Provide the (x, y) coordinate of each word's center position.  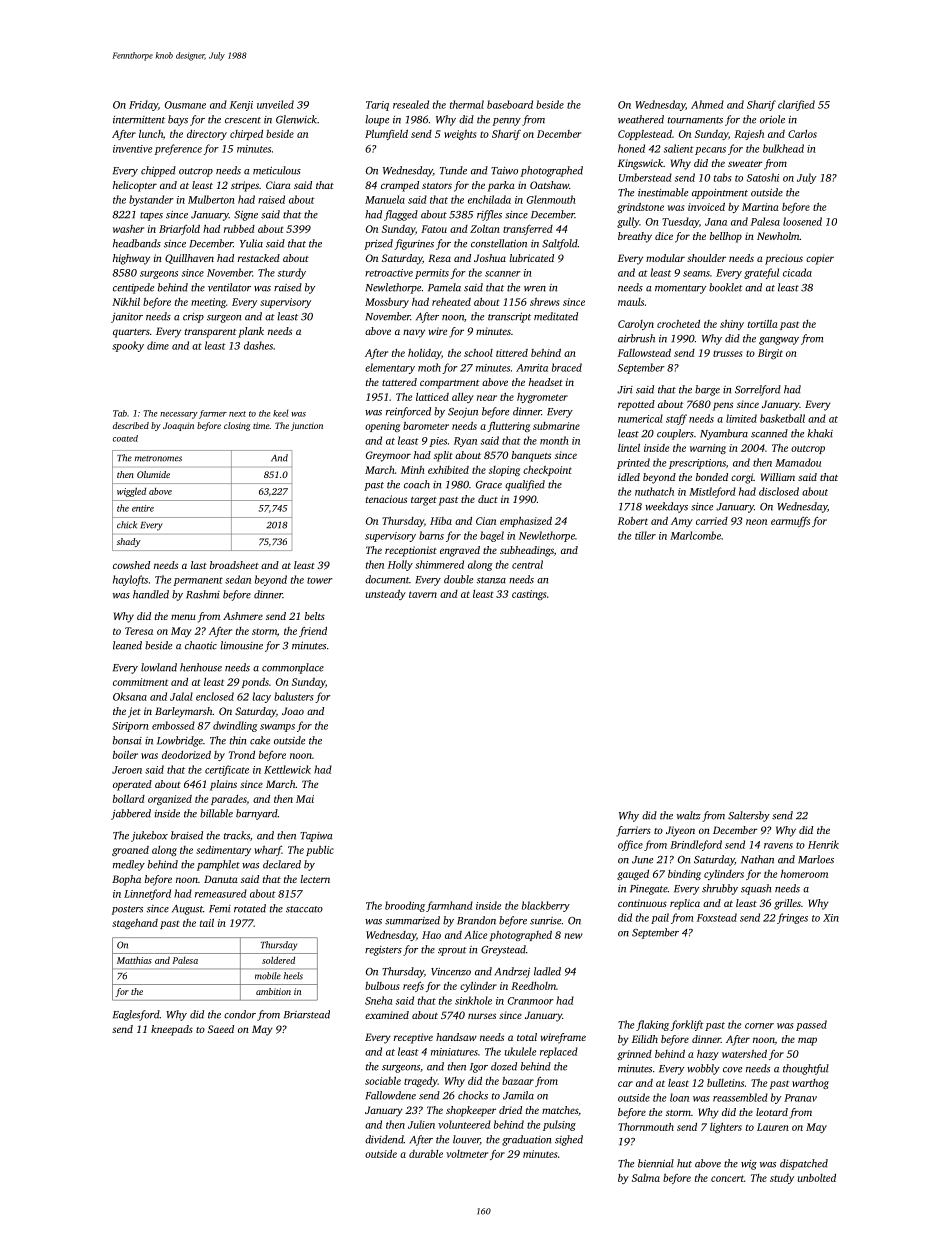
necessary (179, 415)
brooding (405, 906)
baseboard (510, 104)
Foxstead (717, 917)
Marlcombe (695, 535)
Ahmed (707, 104)
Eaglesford (136, 1015)
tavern (423, 594)
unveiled (275, 104)
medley (129, 865)
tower (320, 580)
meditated (556, 316)
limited (741, 418)
